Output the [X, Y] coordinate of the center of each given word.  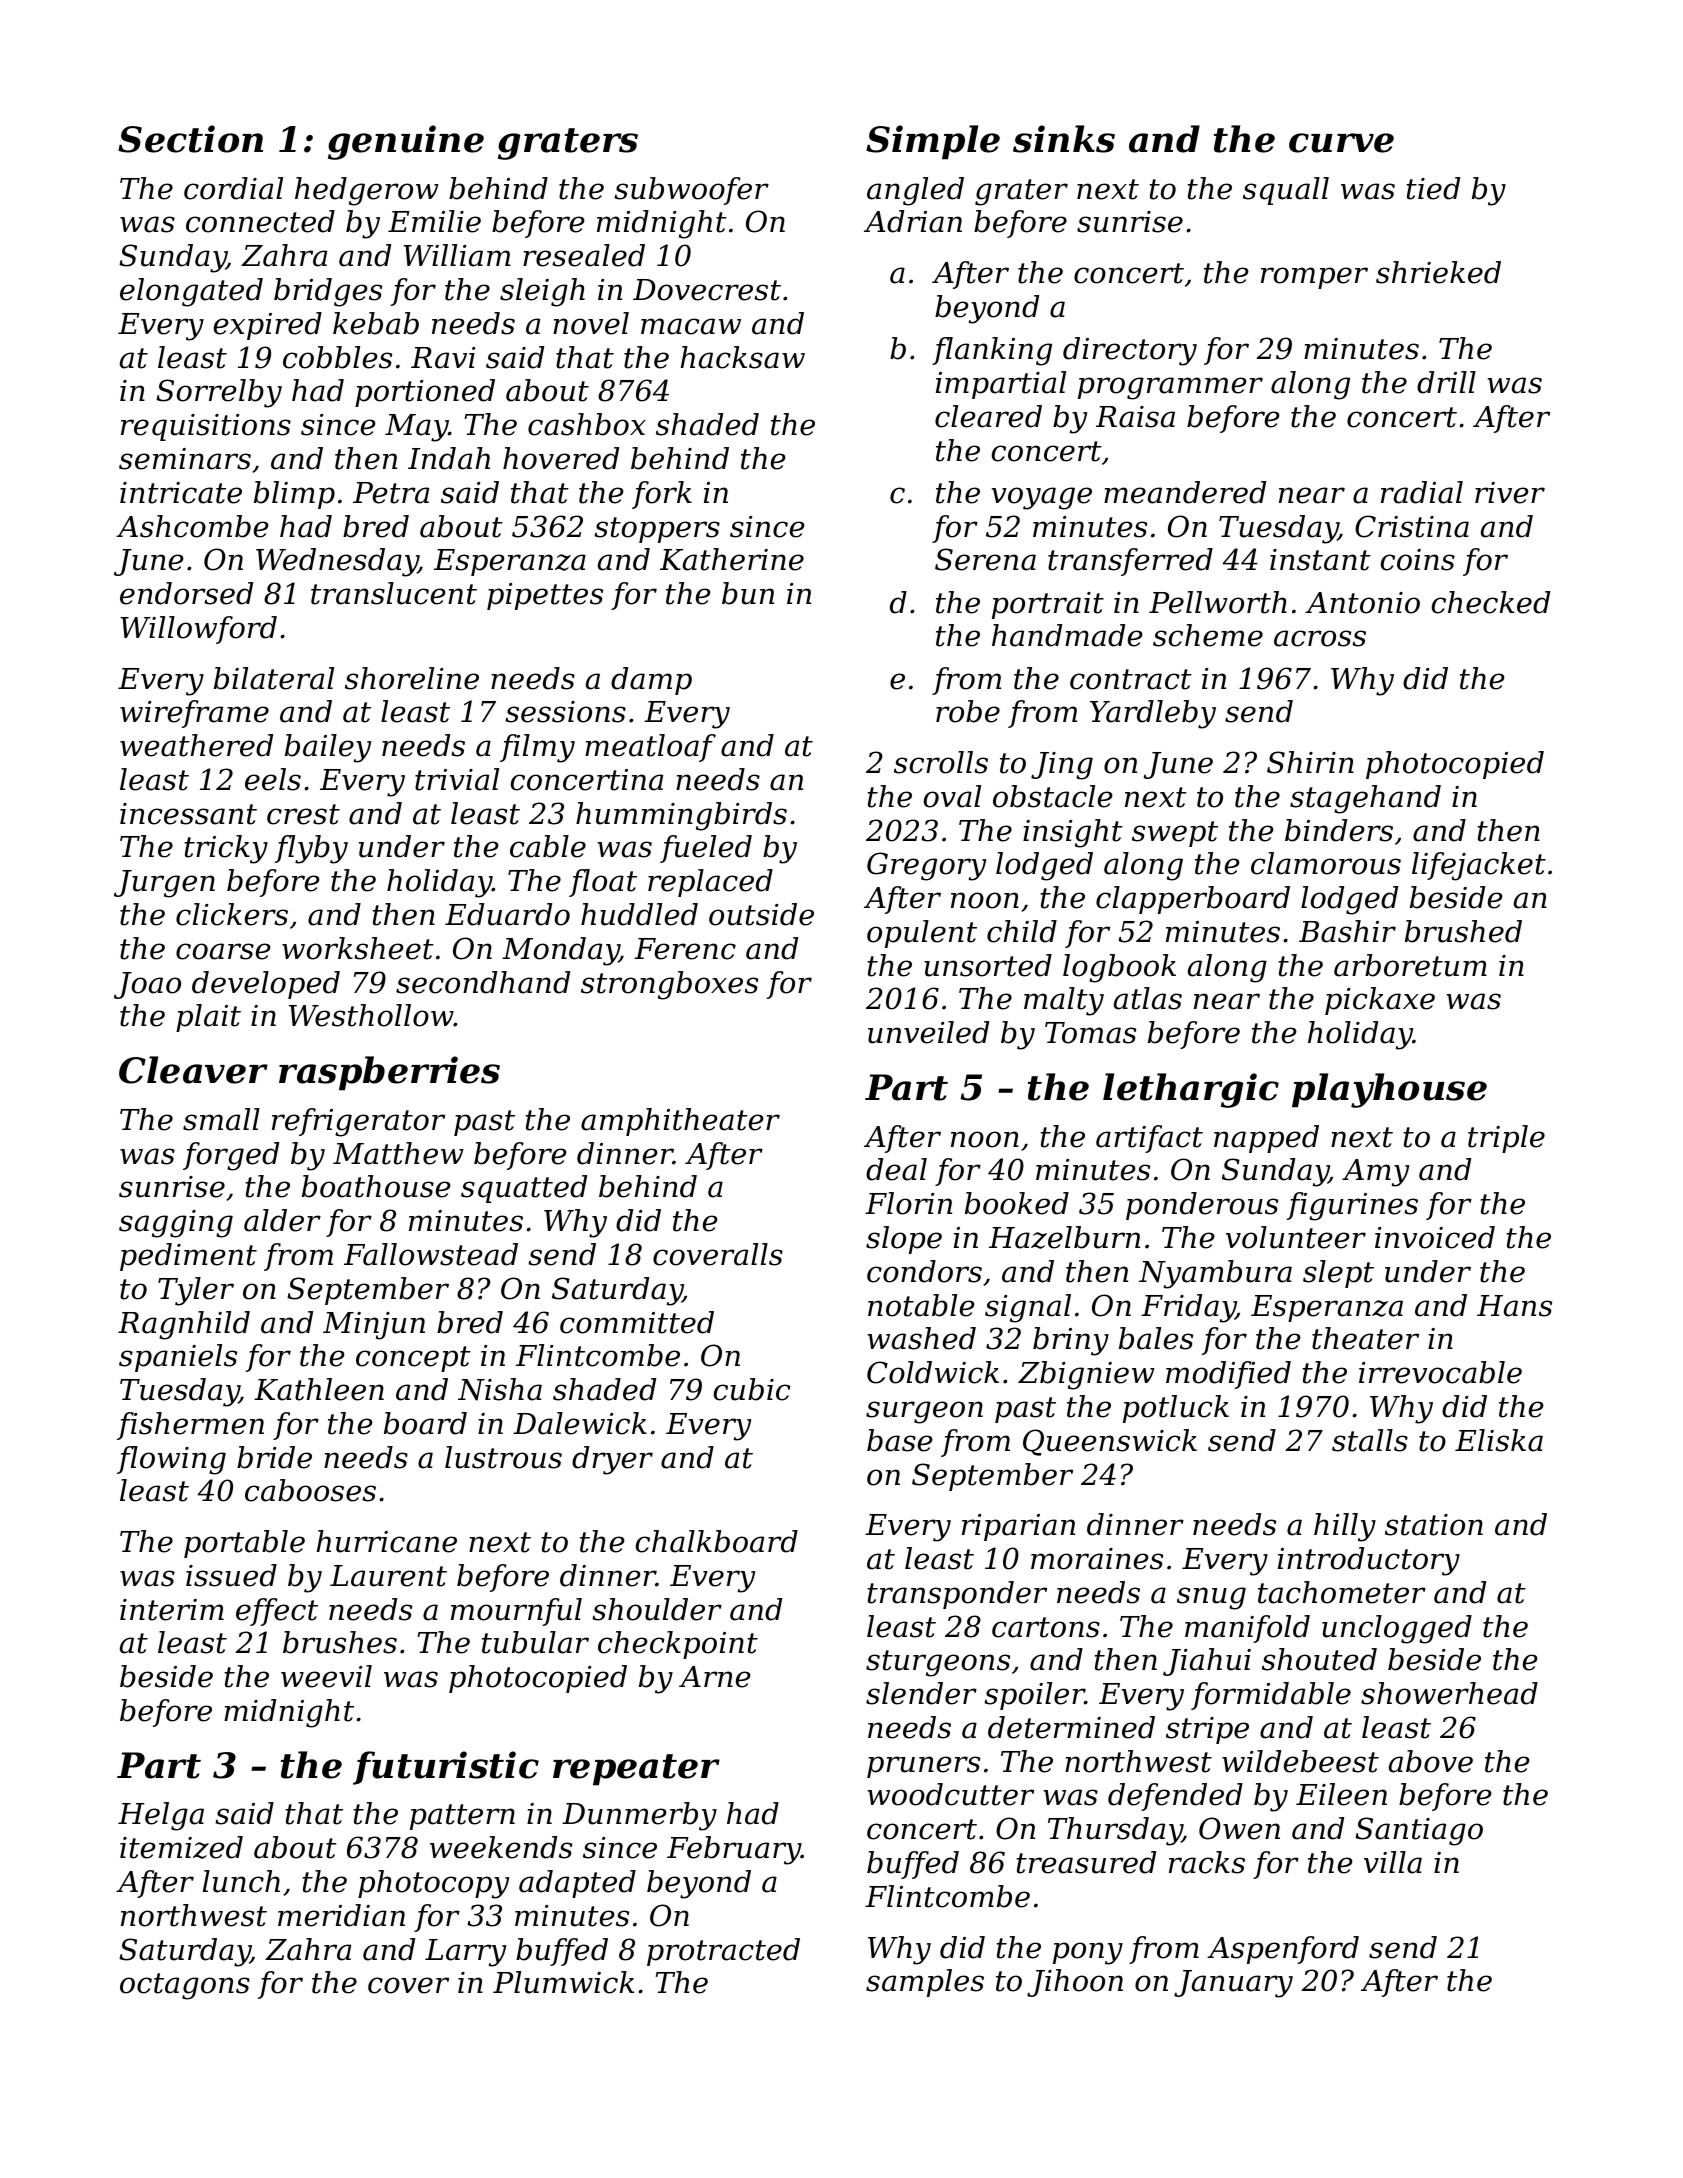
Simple [933, 142]
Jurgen [164, 884]
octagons [185, 1986]
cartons [1046, 1627]
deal [896, 1169]
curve [1341, 143]
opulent [922, 934]
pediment [188, 1257]
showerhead [1449, 1693]
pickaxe [1380, 1001]
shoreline [412, 678]
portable [244, 1544]
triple [1506, 1139]
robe [968, 711]
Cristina [1412, 526]
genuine [406, 142]
